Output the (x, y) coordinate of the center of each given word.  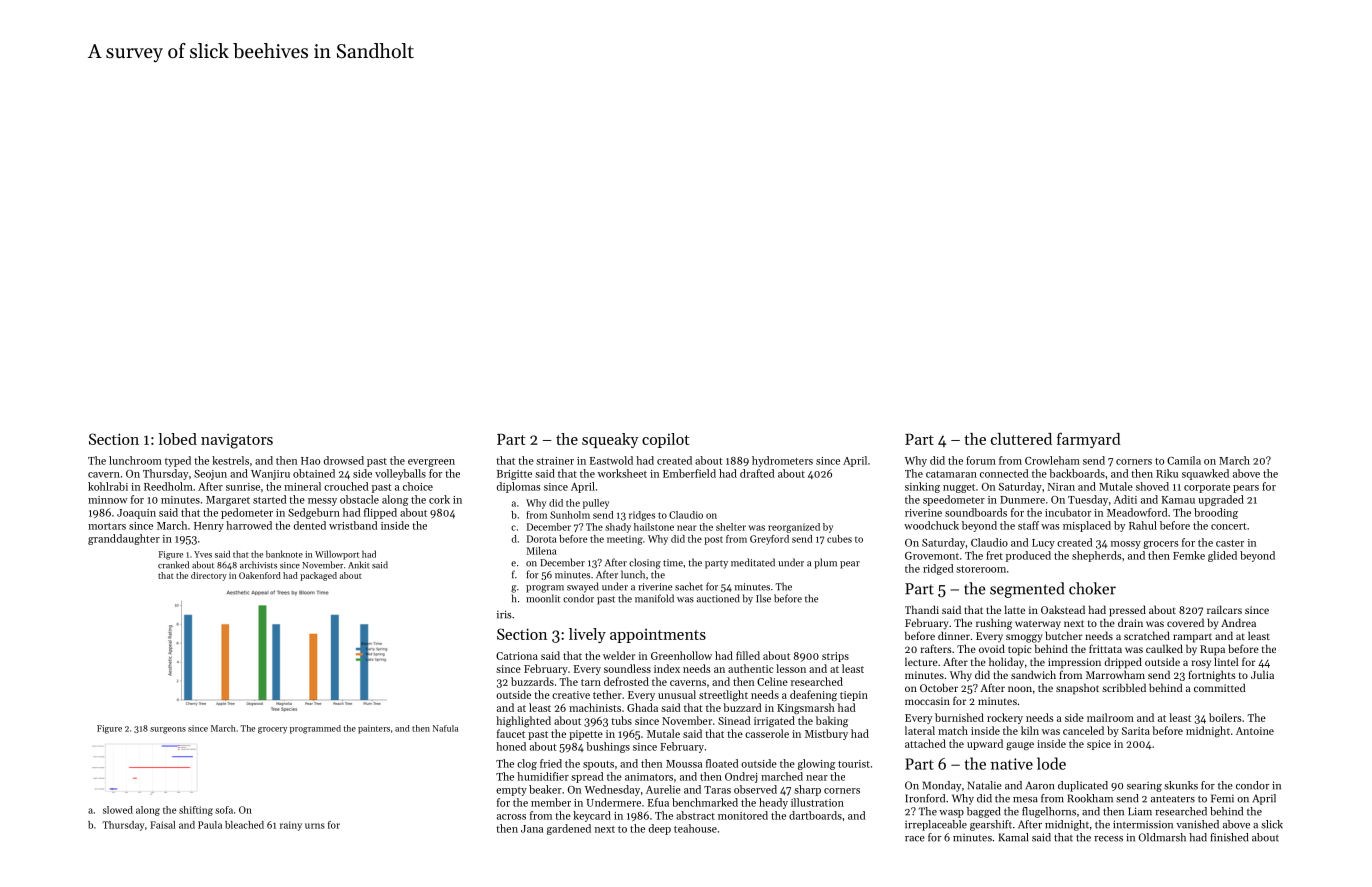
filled (748, 655)
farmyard (1089, 440)
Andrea (1238, 622)
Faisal (162, 825)
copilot (665, 440)
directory (209, 576)
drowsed (344, 460)
